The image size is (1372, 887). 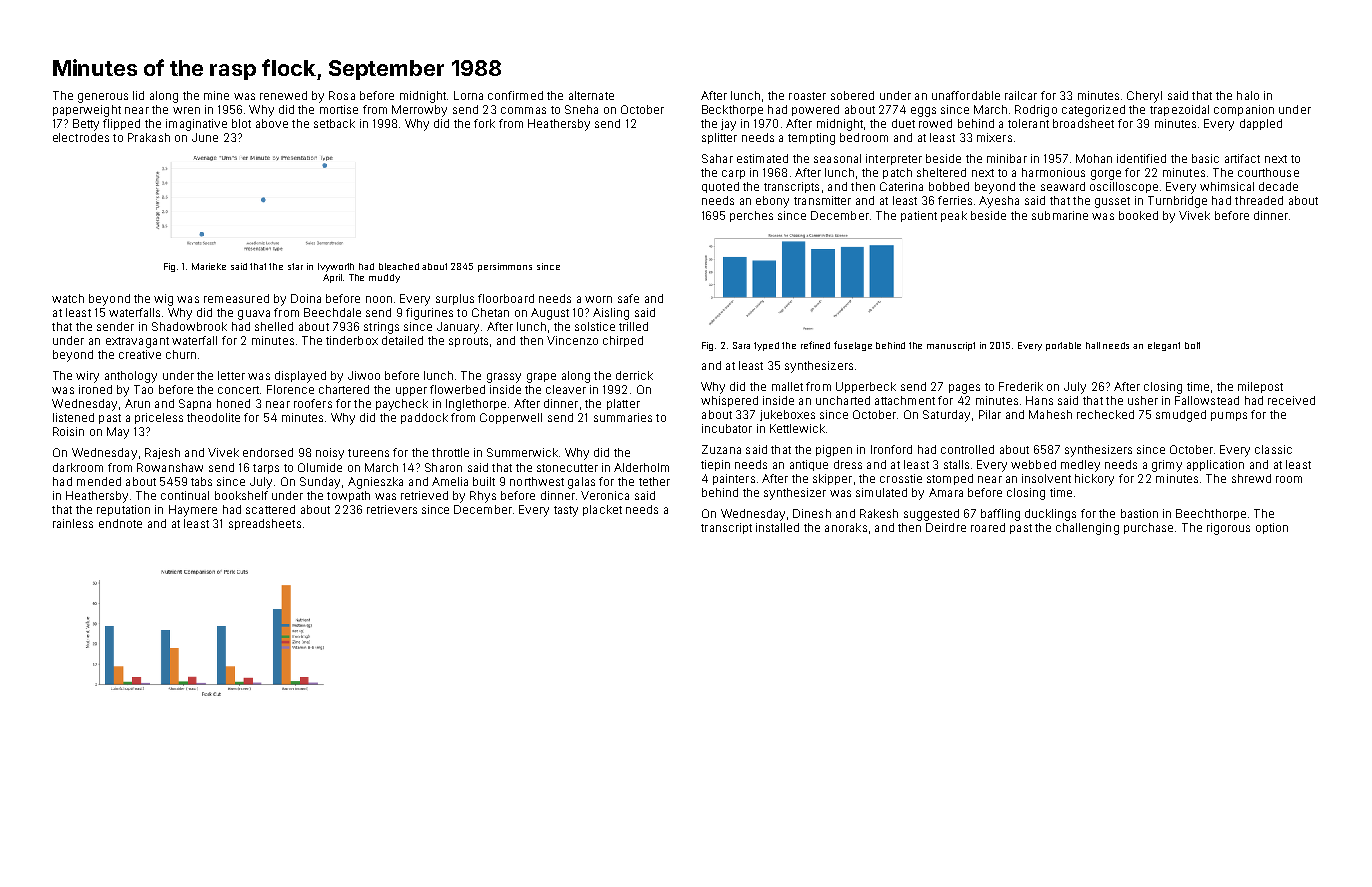 I want to click on Tao, so click(x=143, y=389).
